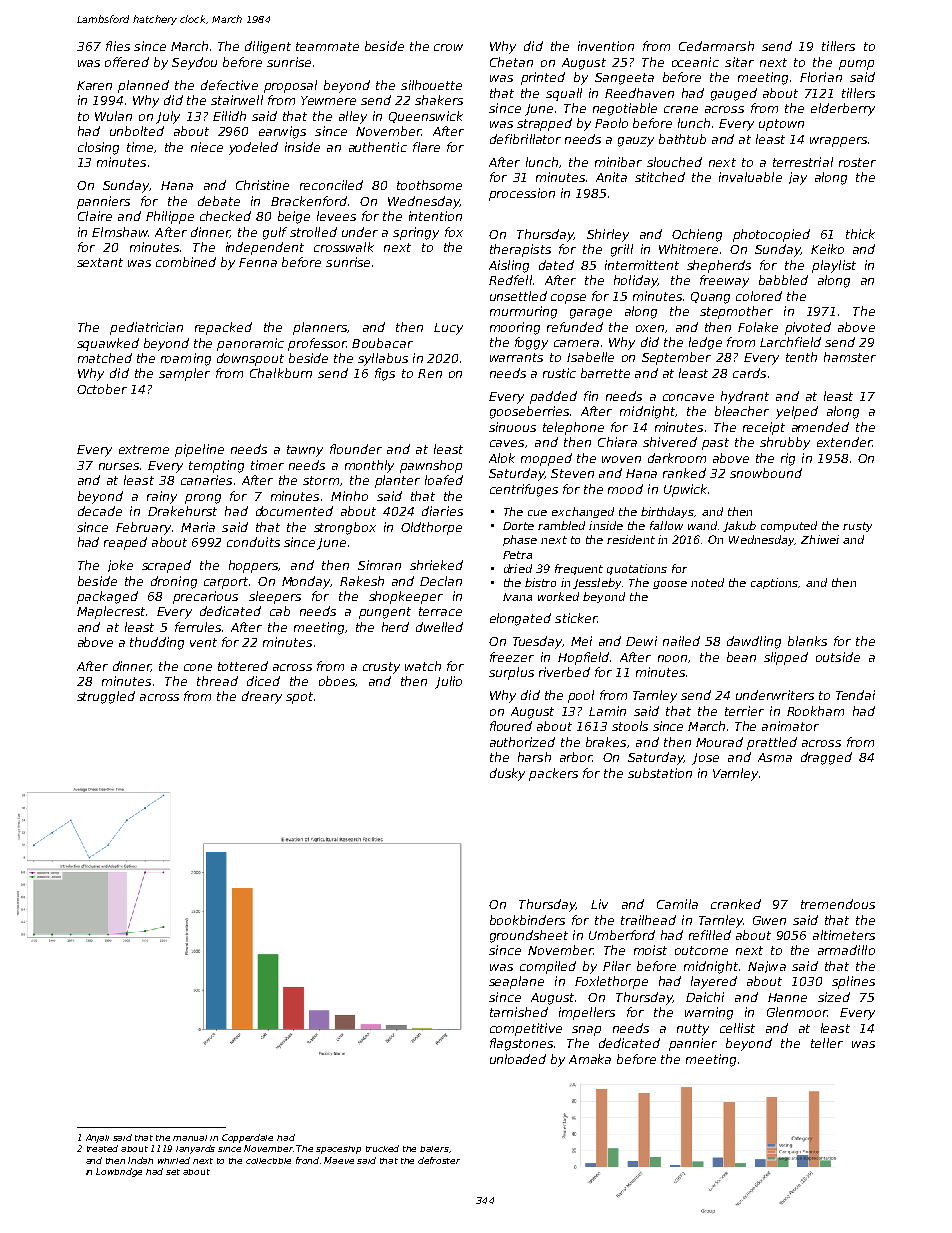 The image size is (952, 1233). What do you see at coordinates (688, 397) in the screenshot?
I see `concave` at bounding box center [688, 397].
